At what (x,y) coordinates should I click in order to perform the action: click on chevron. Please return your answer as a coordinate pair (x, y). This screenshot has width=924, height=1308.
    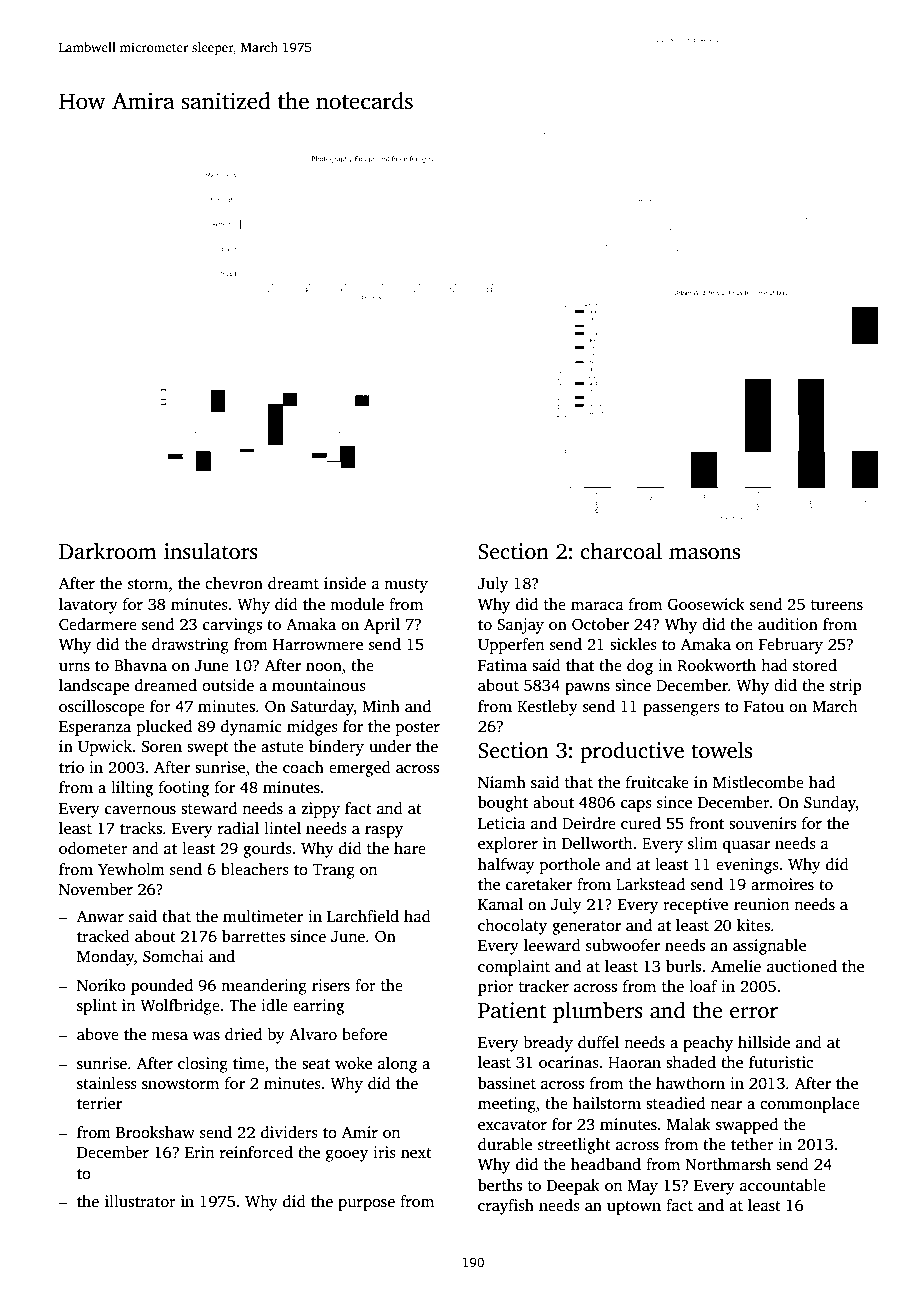
    Looking at the image, I should click on (234, 583).
